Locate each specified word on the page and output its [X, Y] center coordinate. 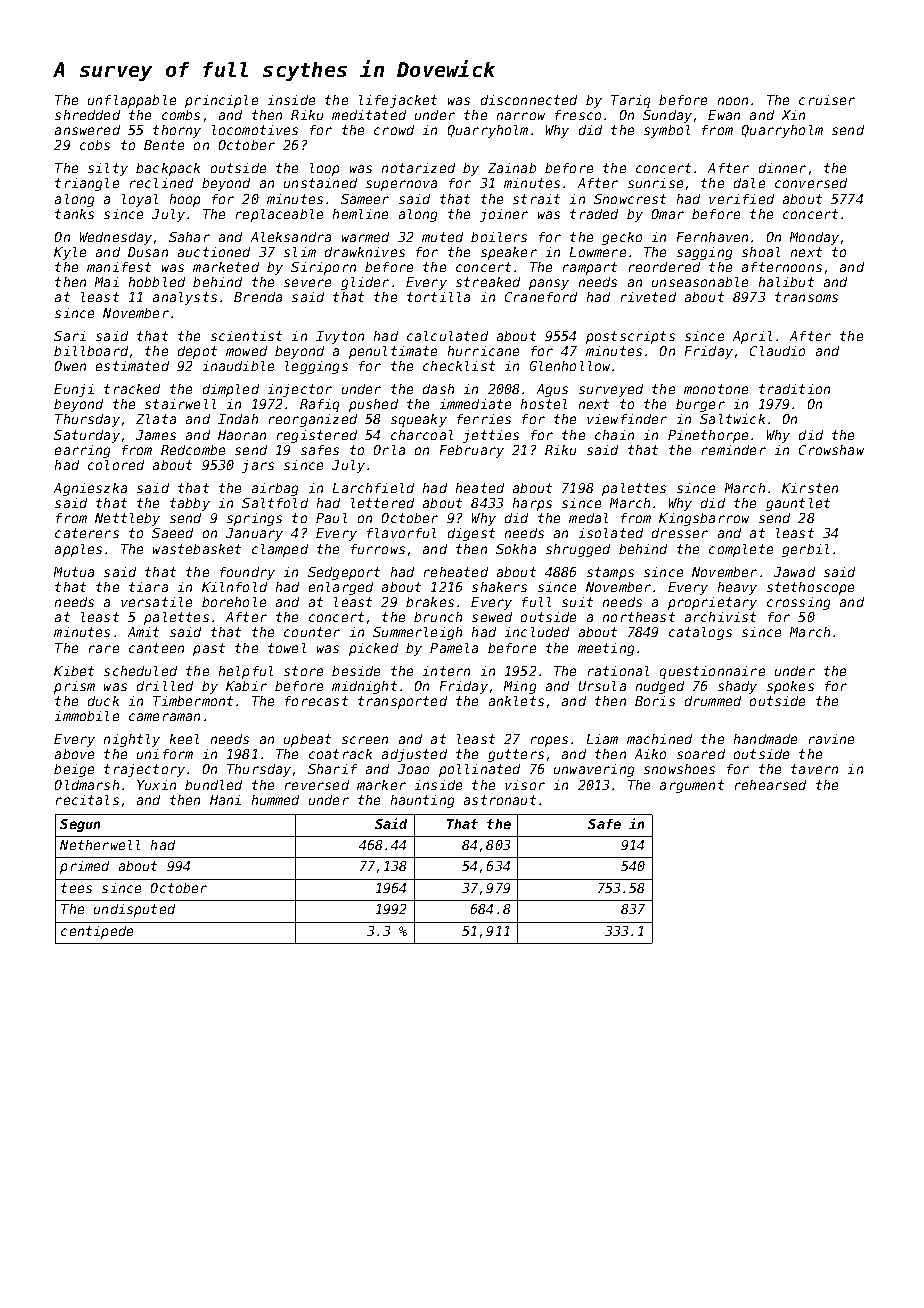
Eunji [74, 390]
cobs [95, 145]
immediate [475, 404]
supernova [401, 185]
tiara [148, 587]
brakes [430, 602]
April [752, 337]
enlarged [341, 588]
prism [74, 687]
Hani [225, 800]
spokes [790, 687]
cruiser [827, 100]
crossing [798, 603]
